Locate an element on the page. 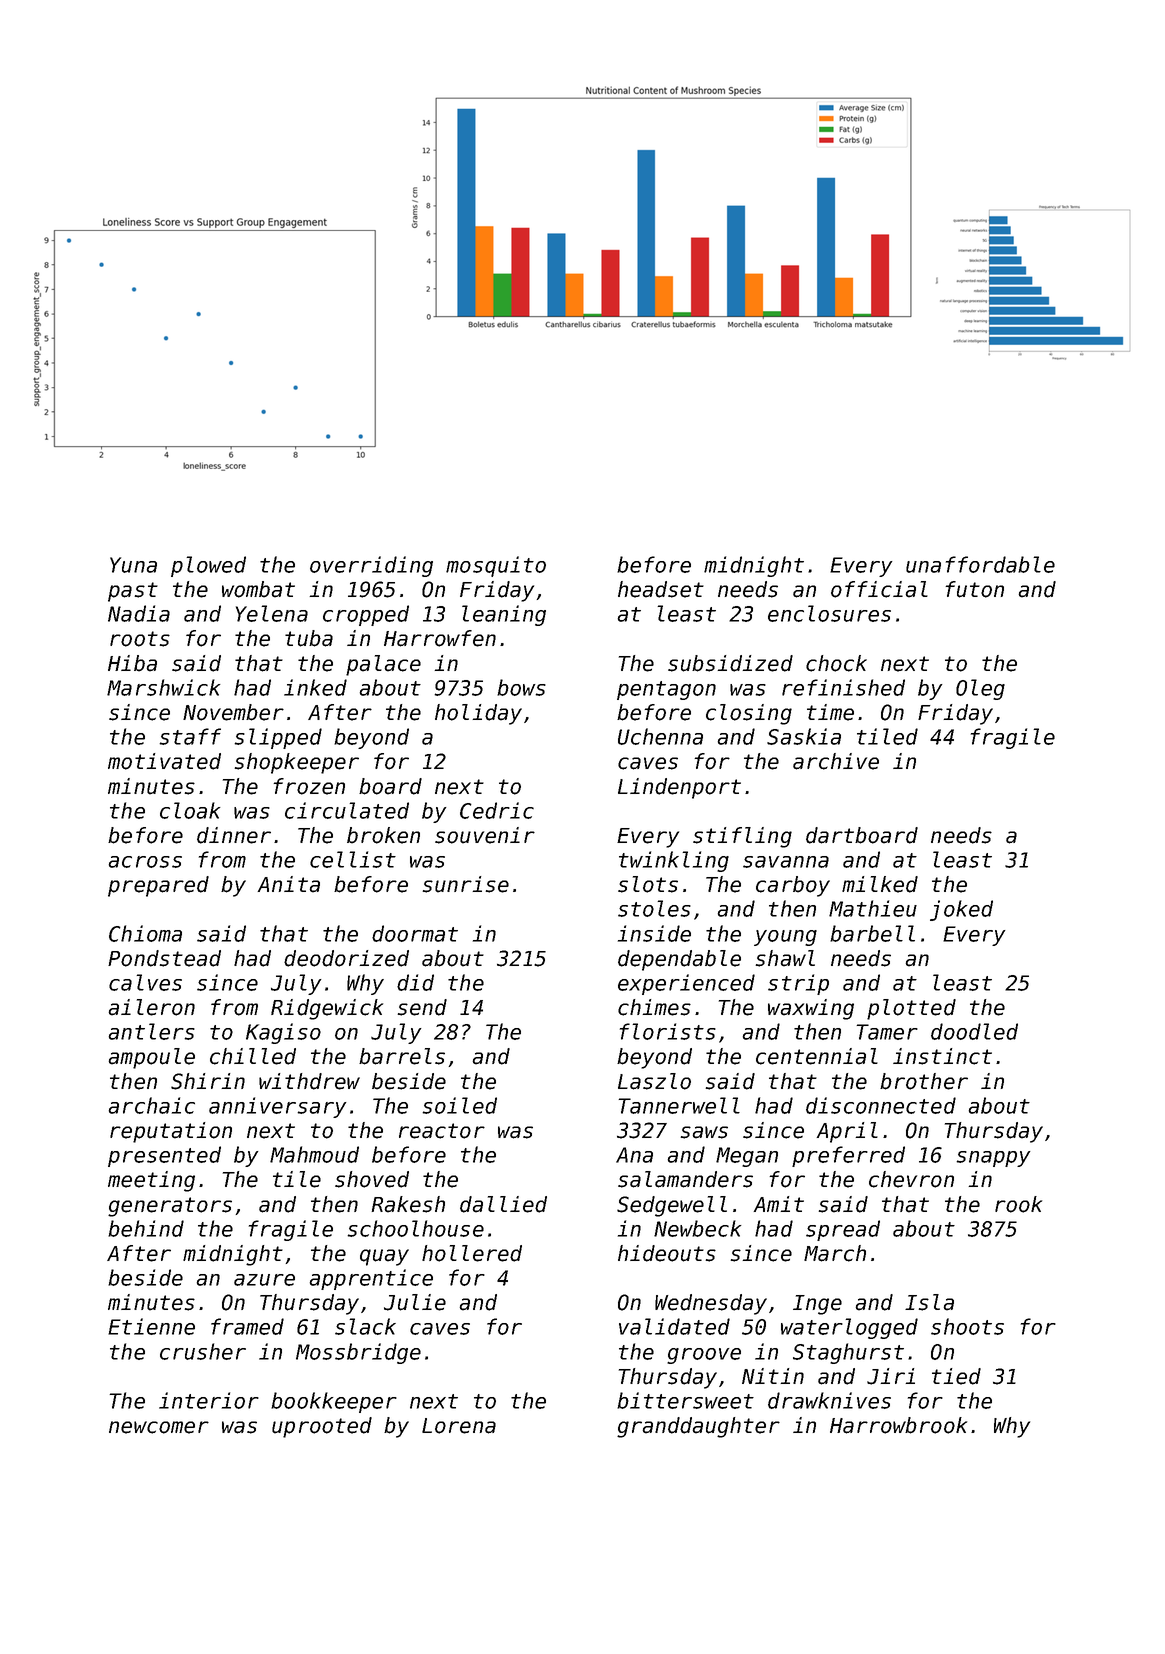 Image resolution: width=1165 pixels, height=1654 pixels. Yuna is located at coordinates (133, 565).
